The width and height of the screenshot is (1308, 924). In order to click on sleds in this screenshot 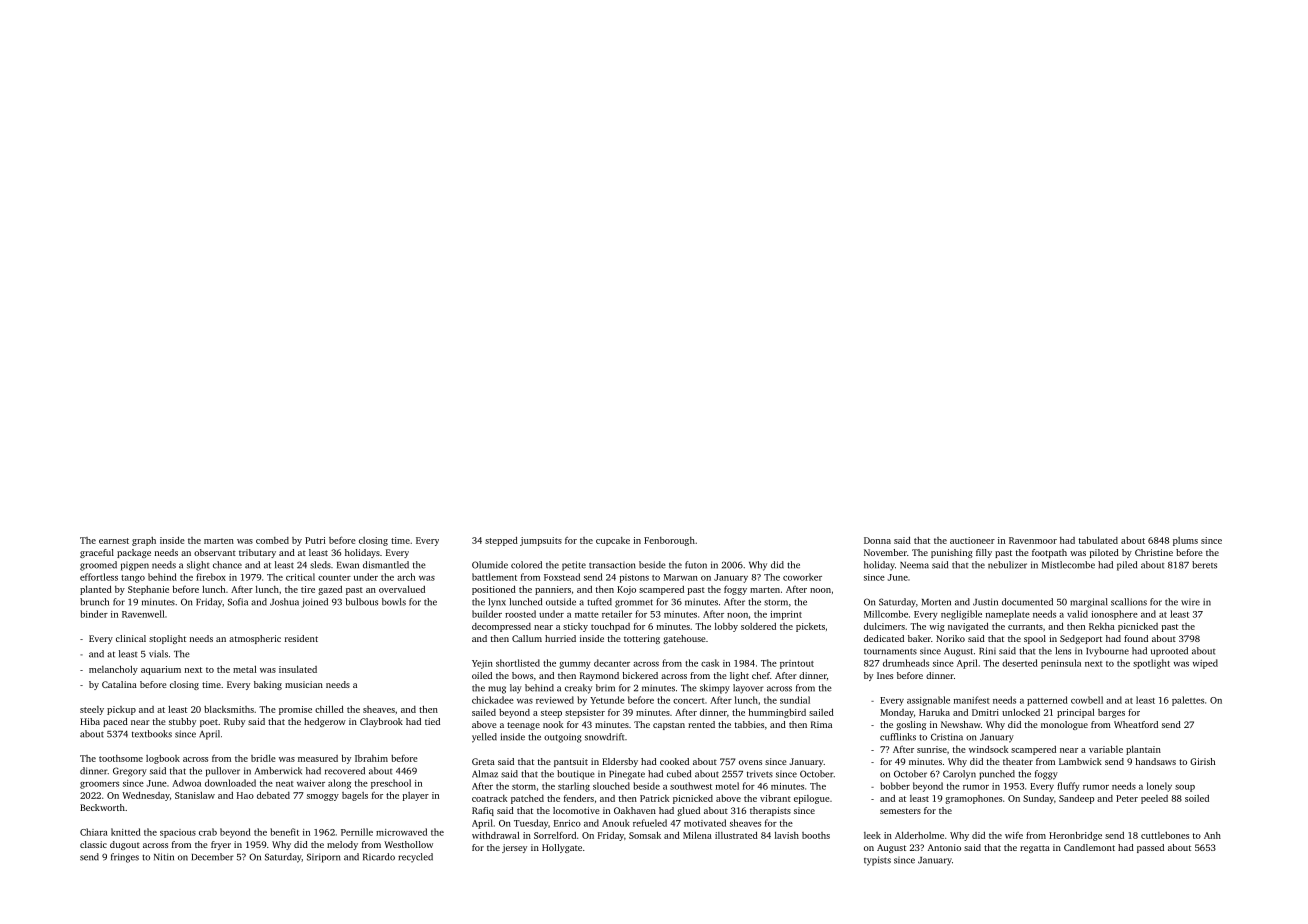, I will do `click(320, 565)`.
